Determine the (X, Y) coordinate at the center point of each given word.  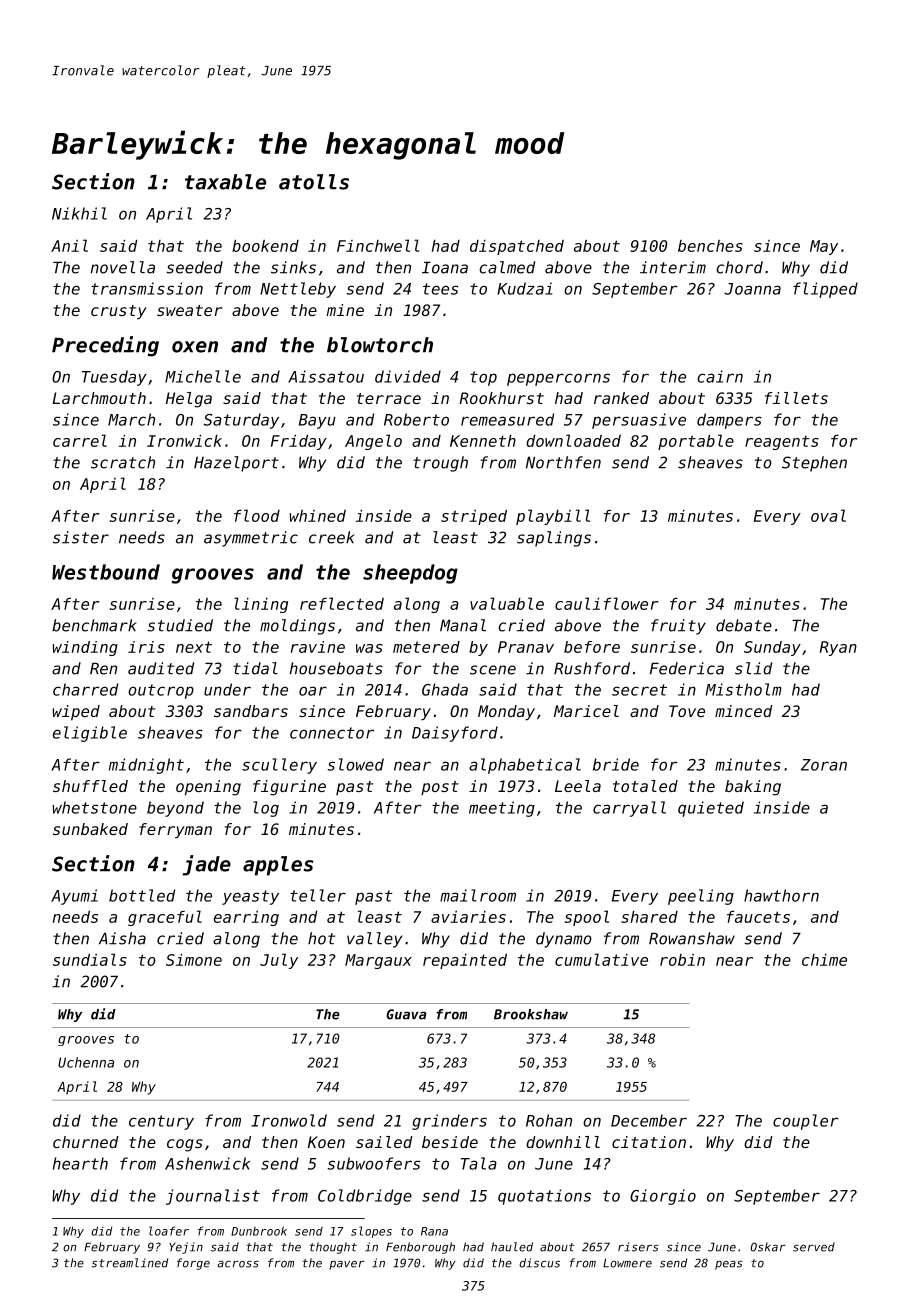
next (194, 647)
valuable (507, 603)
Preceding (105, 346)
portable (696, 442)
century (161, 1122)
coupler (806, 1122)
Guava (406, 1014)
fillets (796, 398)
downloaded (573, 440)
